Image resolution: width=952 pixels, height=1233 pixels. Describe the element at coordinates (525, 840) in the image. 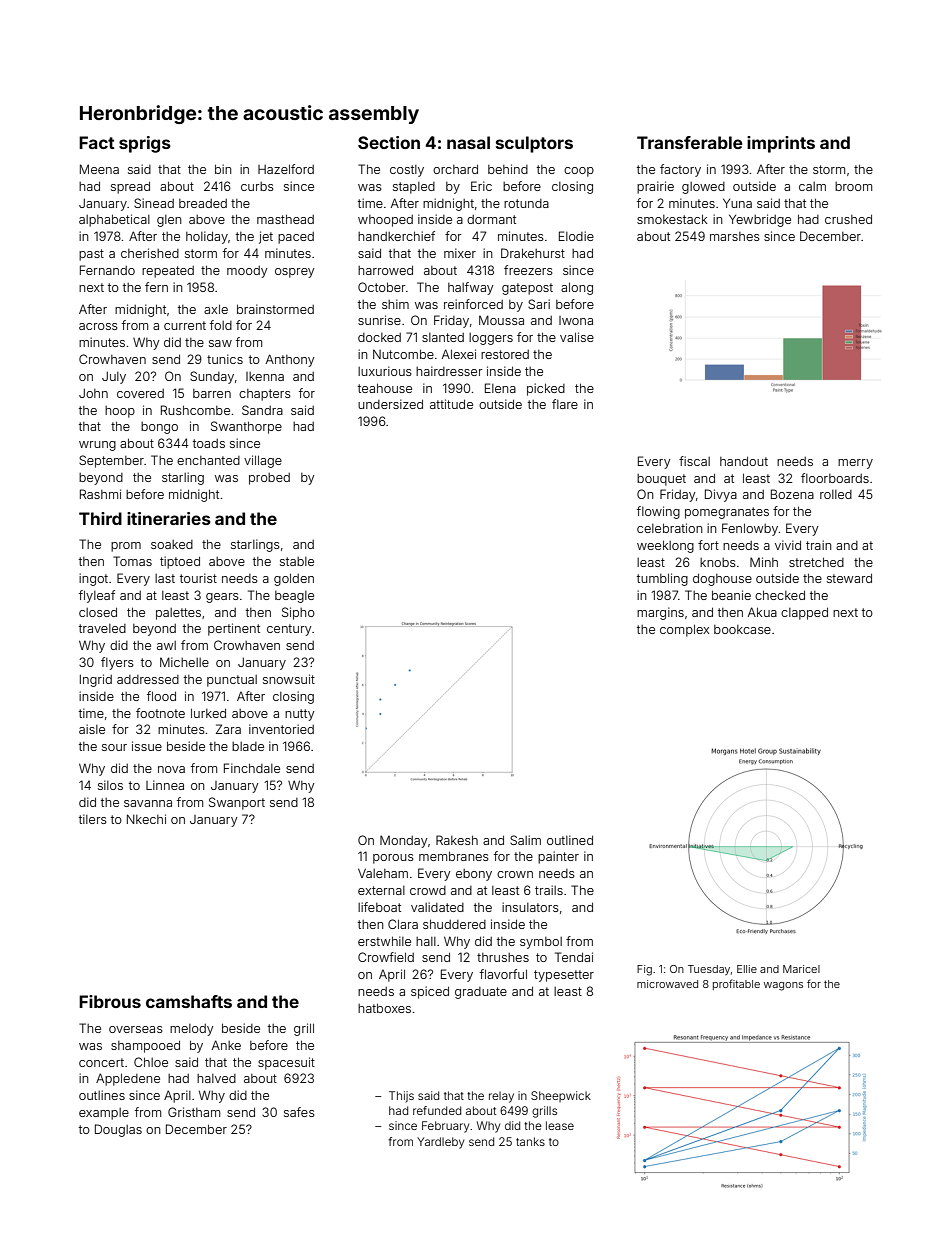

I see `Salim` at that location.
